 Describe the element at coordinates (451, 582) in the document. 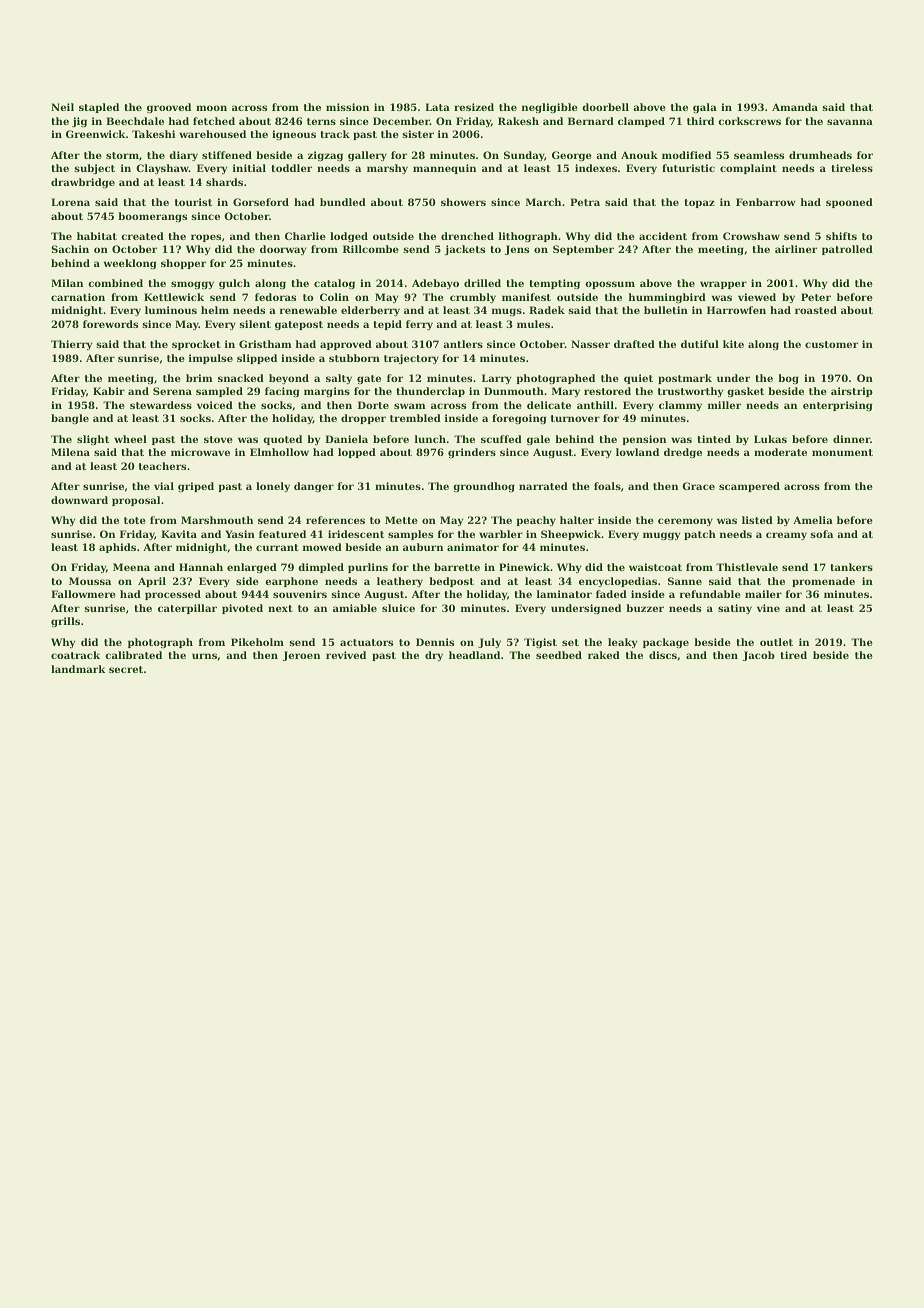

I see `bedpost` at that location.
